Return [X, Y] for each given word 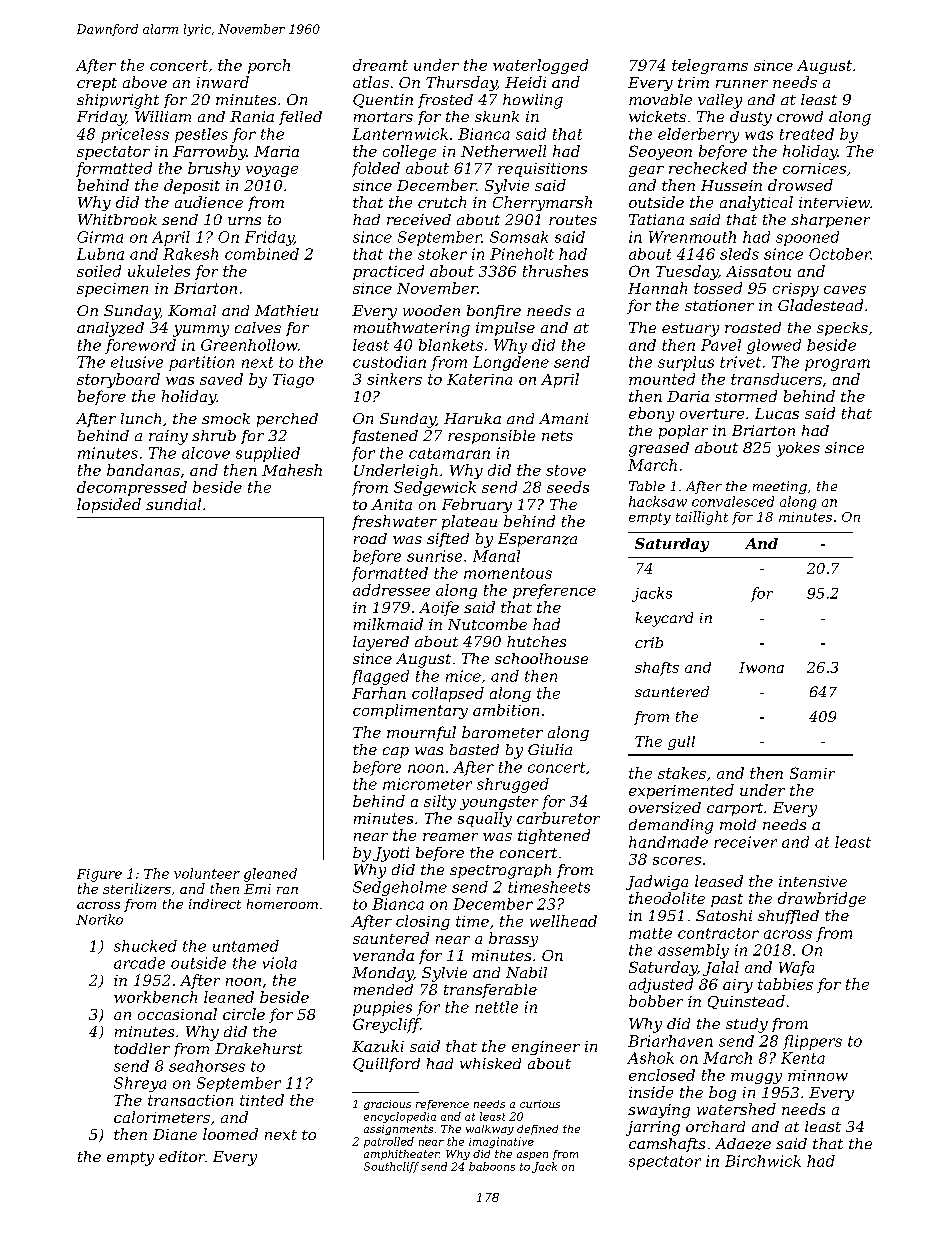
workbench [155, 997]
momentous [508, 573]
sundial [173, 504]
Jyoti [391, 854]
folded [376, 169]
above [145, 82]
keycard [664, 619]
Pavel [721, 345]
